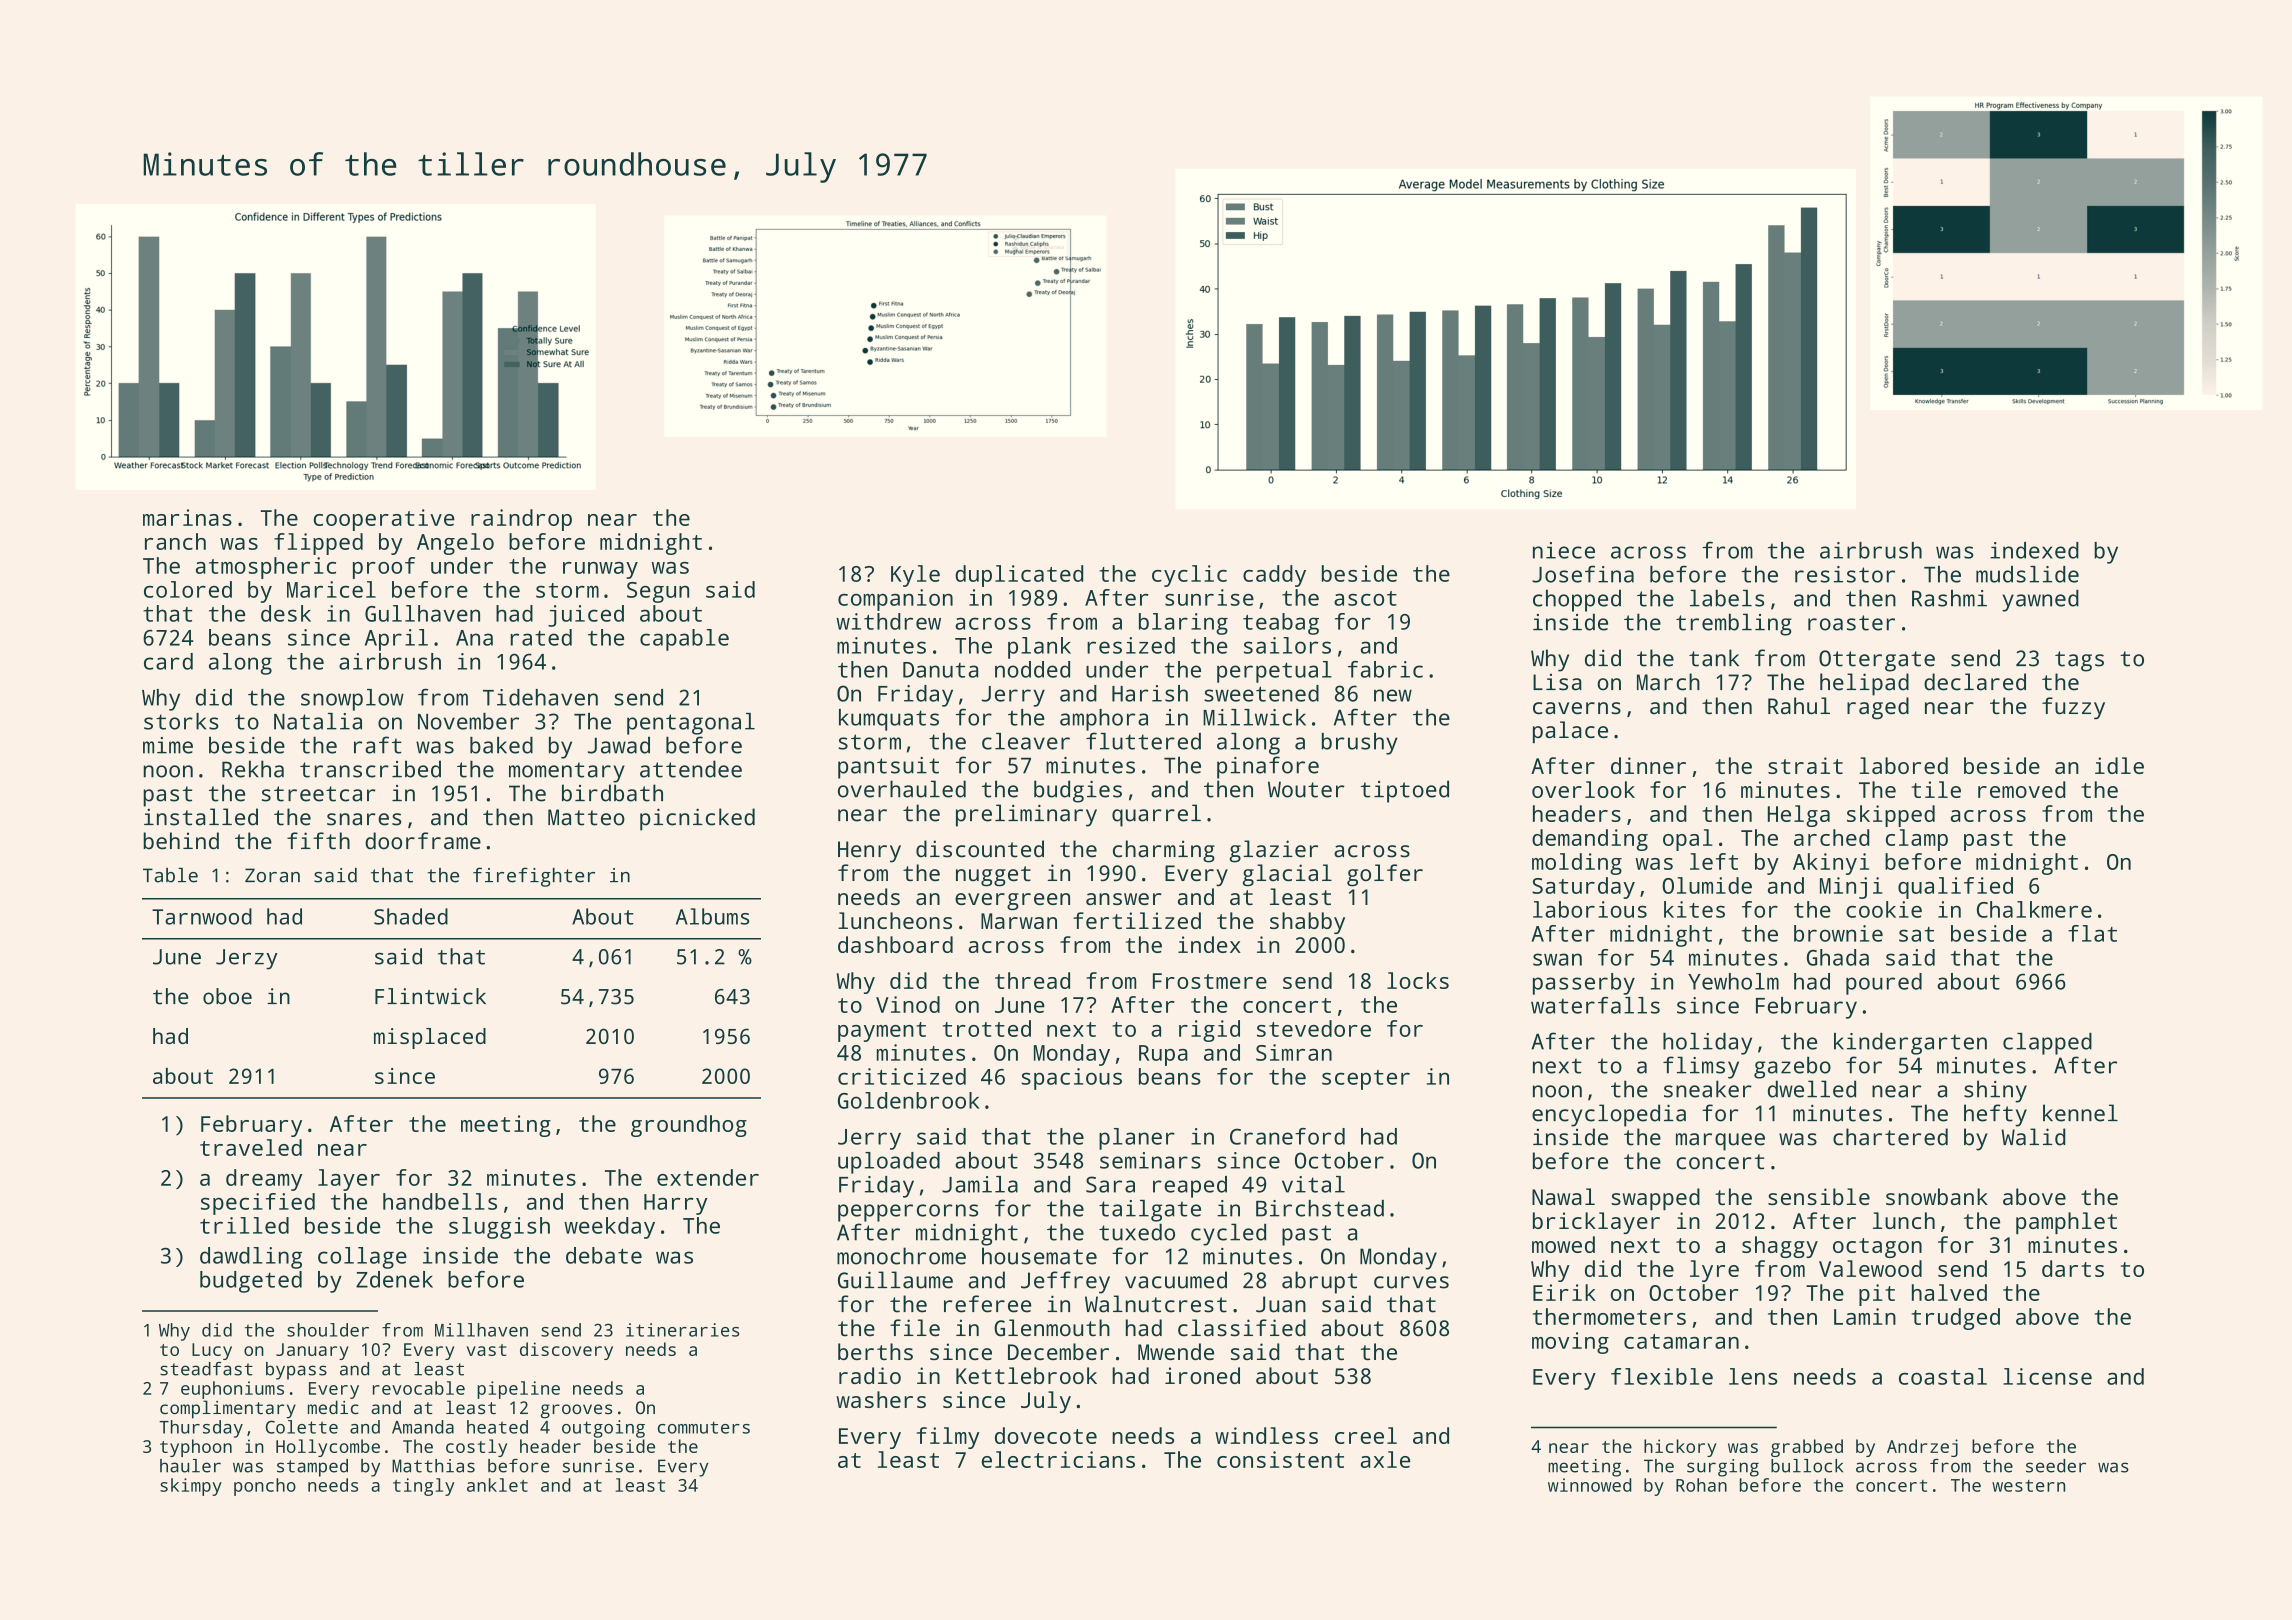 The image size is (2292, 1620). Describe the element at coordinates (1564, 550) in the screenshot. I see `niece` at that location.
